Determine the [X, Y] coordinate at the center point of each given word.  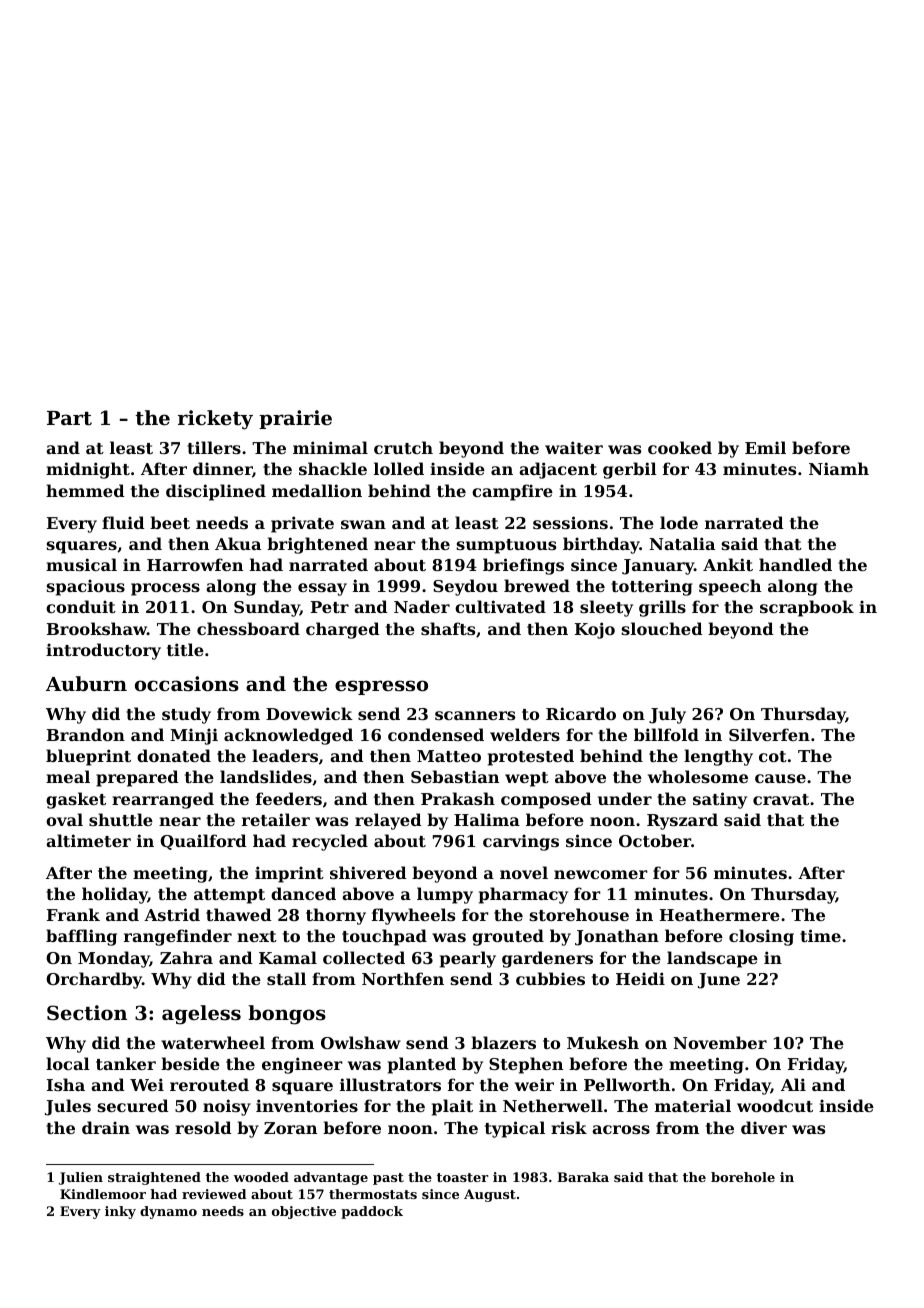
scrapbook [807, 608]
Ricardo [581, 713]
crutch [403, 447]
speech [730, 587]
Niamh [839, 468]
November [720, 1042]
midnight [88, 470]
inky [120, 1212]
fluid [123, 522]
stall [286, 978]
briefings [523, 566]
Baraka [583, 1177]
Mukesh [603, 1042]
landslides [266, 776]
